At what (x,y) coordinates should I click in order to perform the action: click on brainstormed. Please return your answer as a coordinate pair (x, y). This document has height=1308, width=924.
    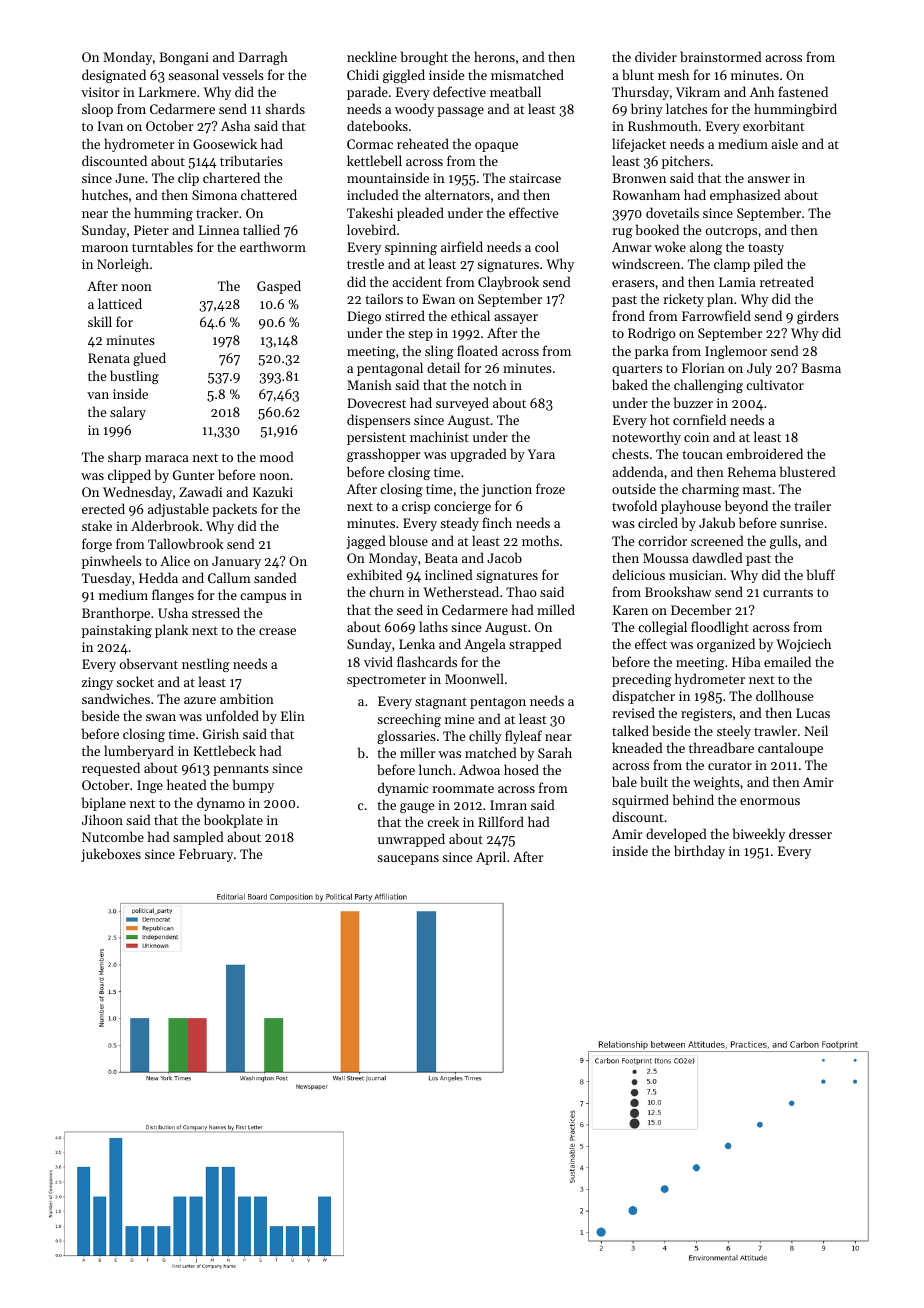
    Looking at the image, I should click on (721, 56).
